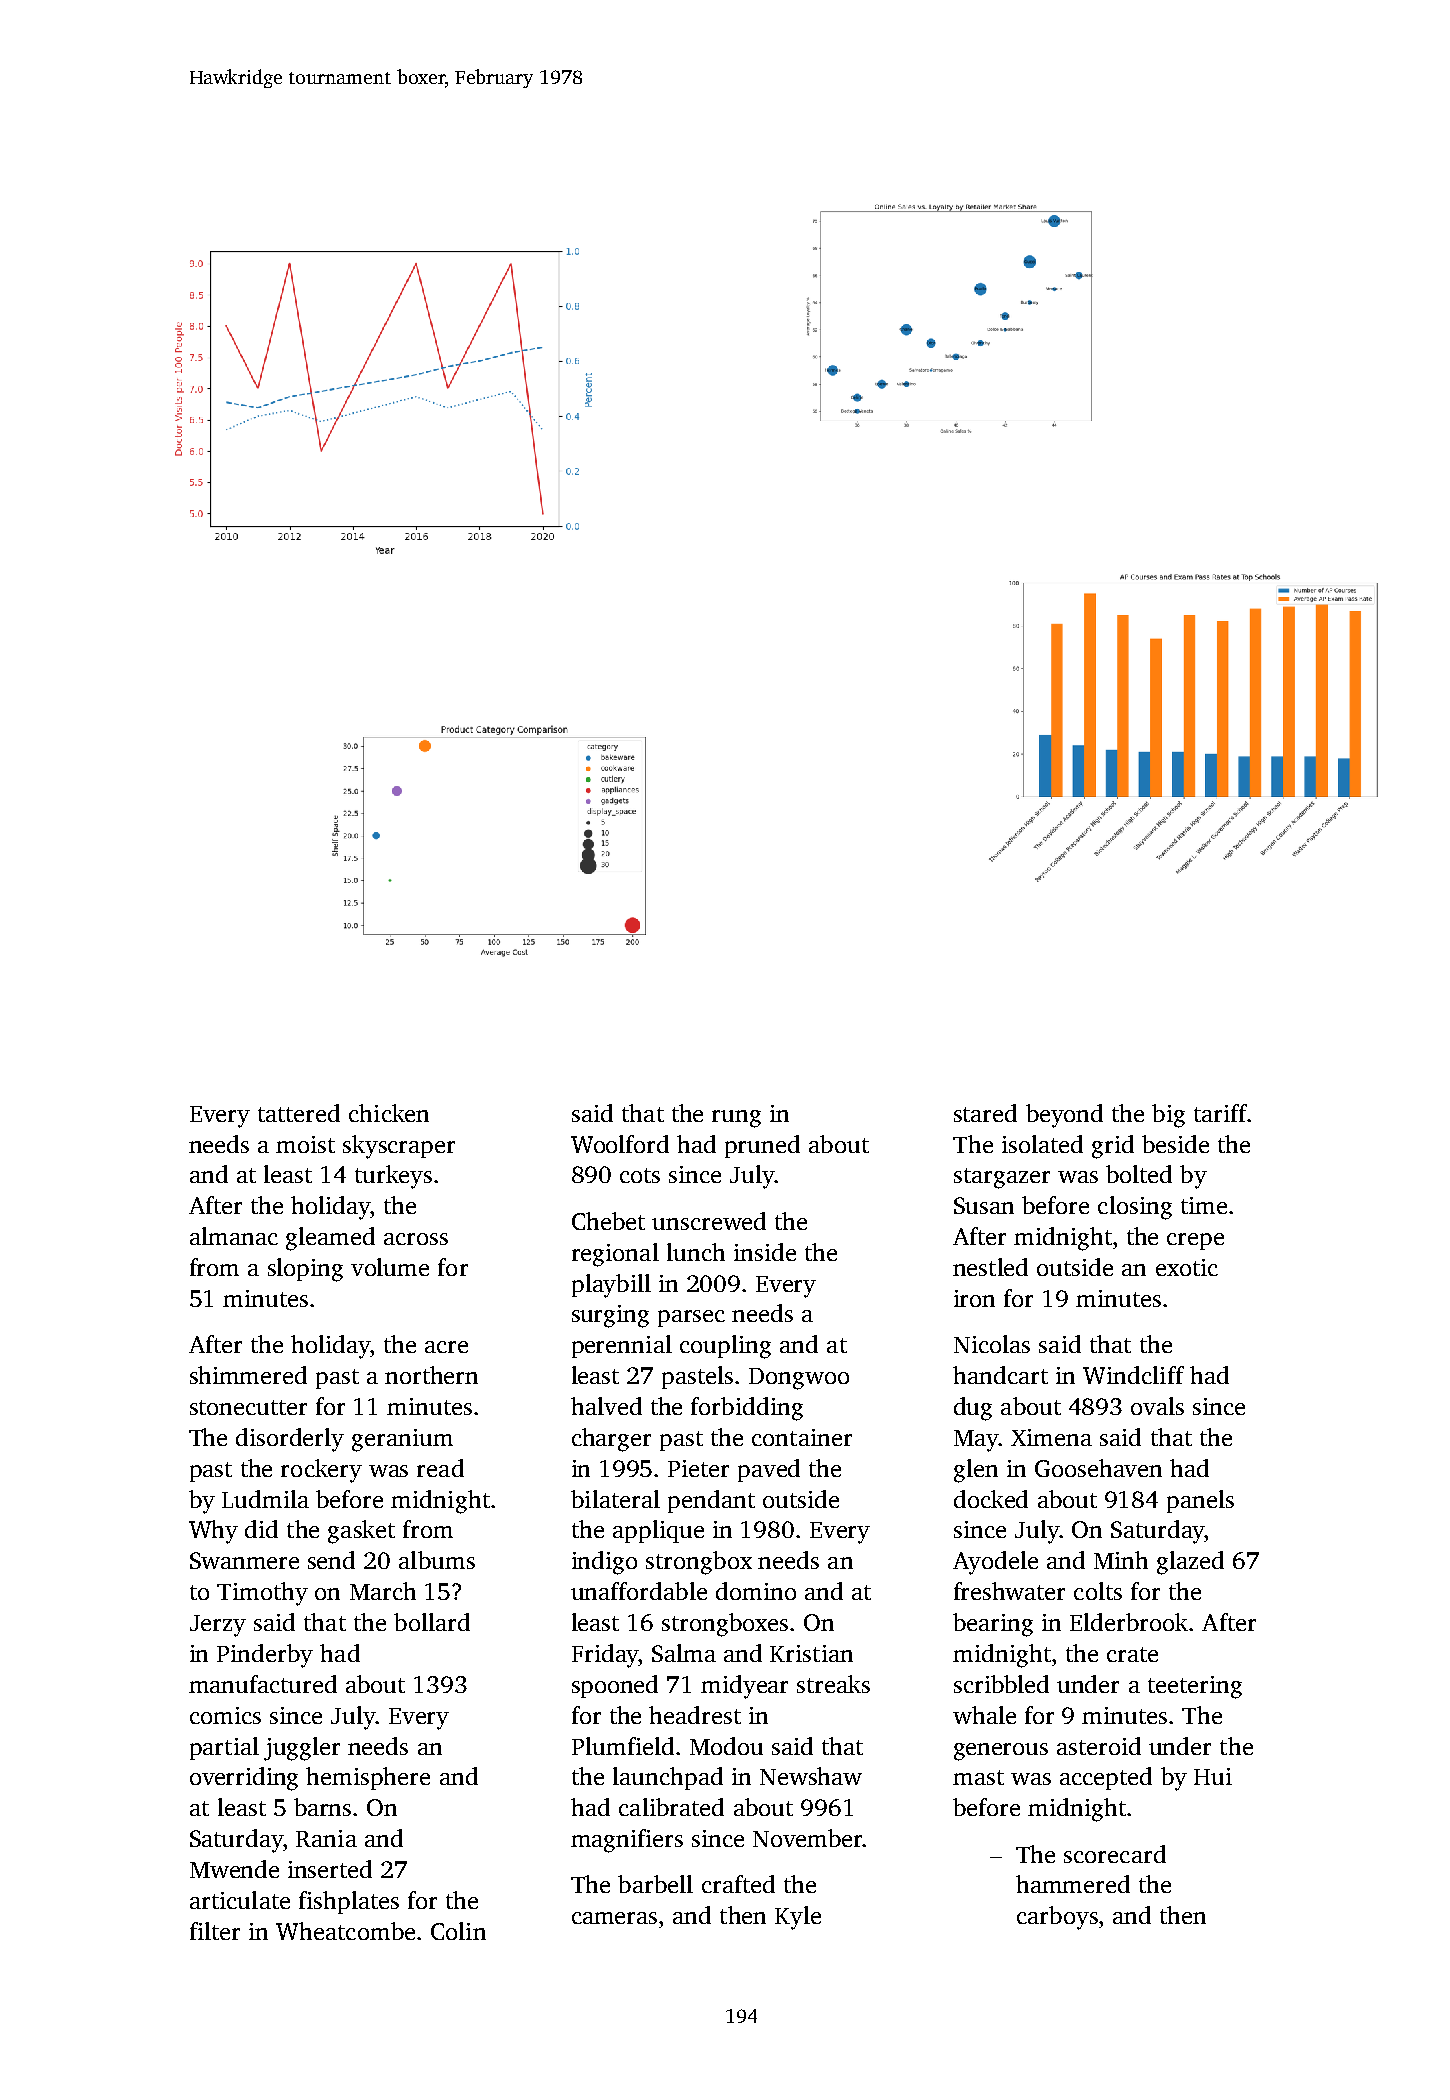  Describe the element at coordinates (802, 1437) in the screenshot. I see `container` at that location.
